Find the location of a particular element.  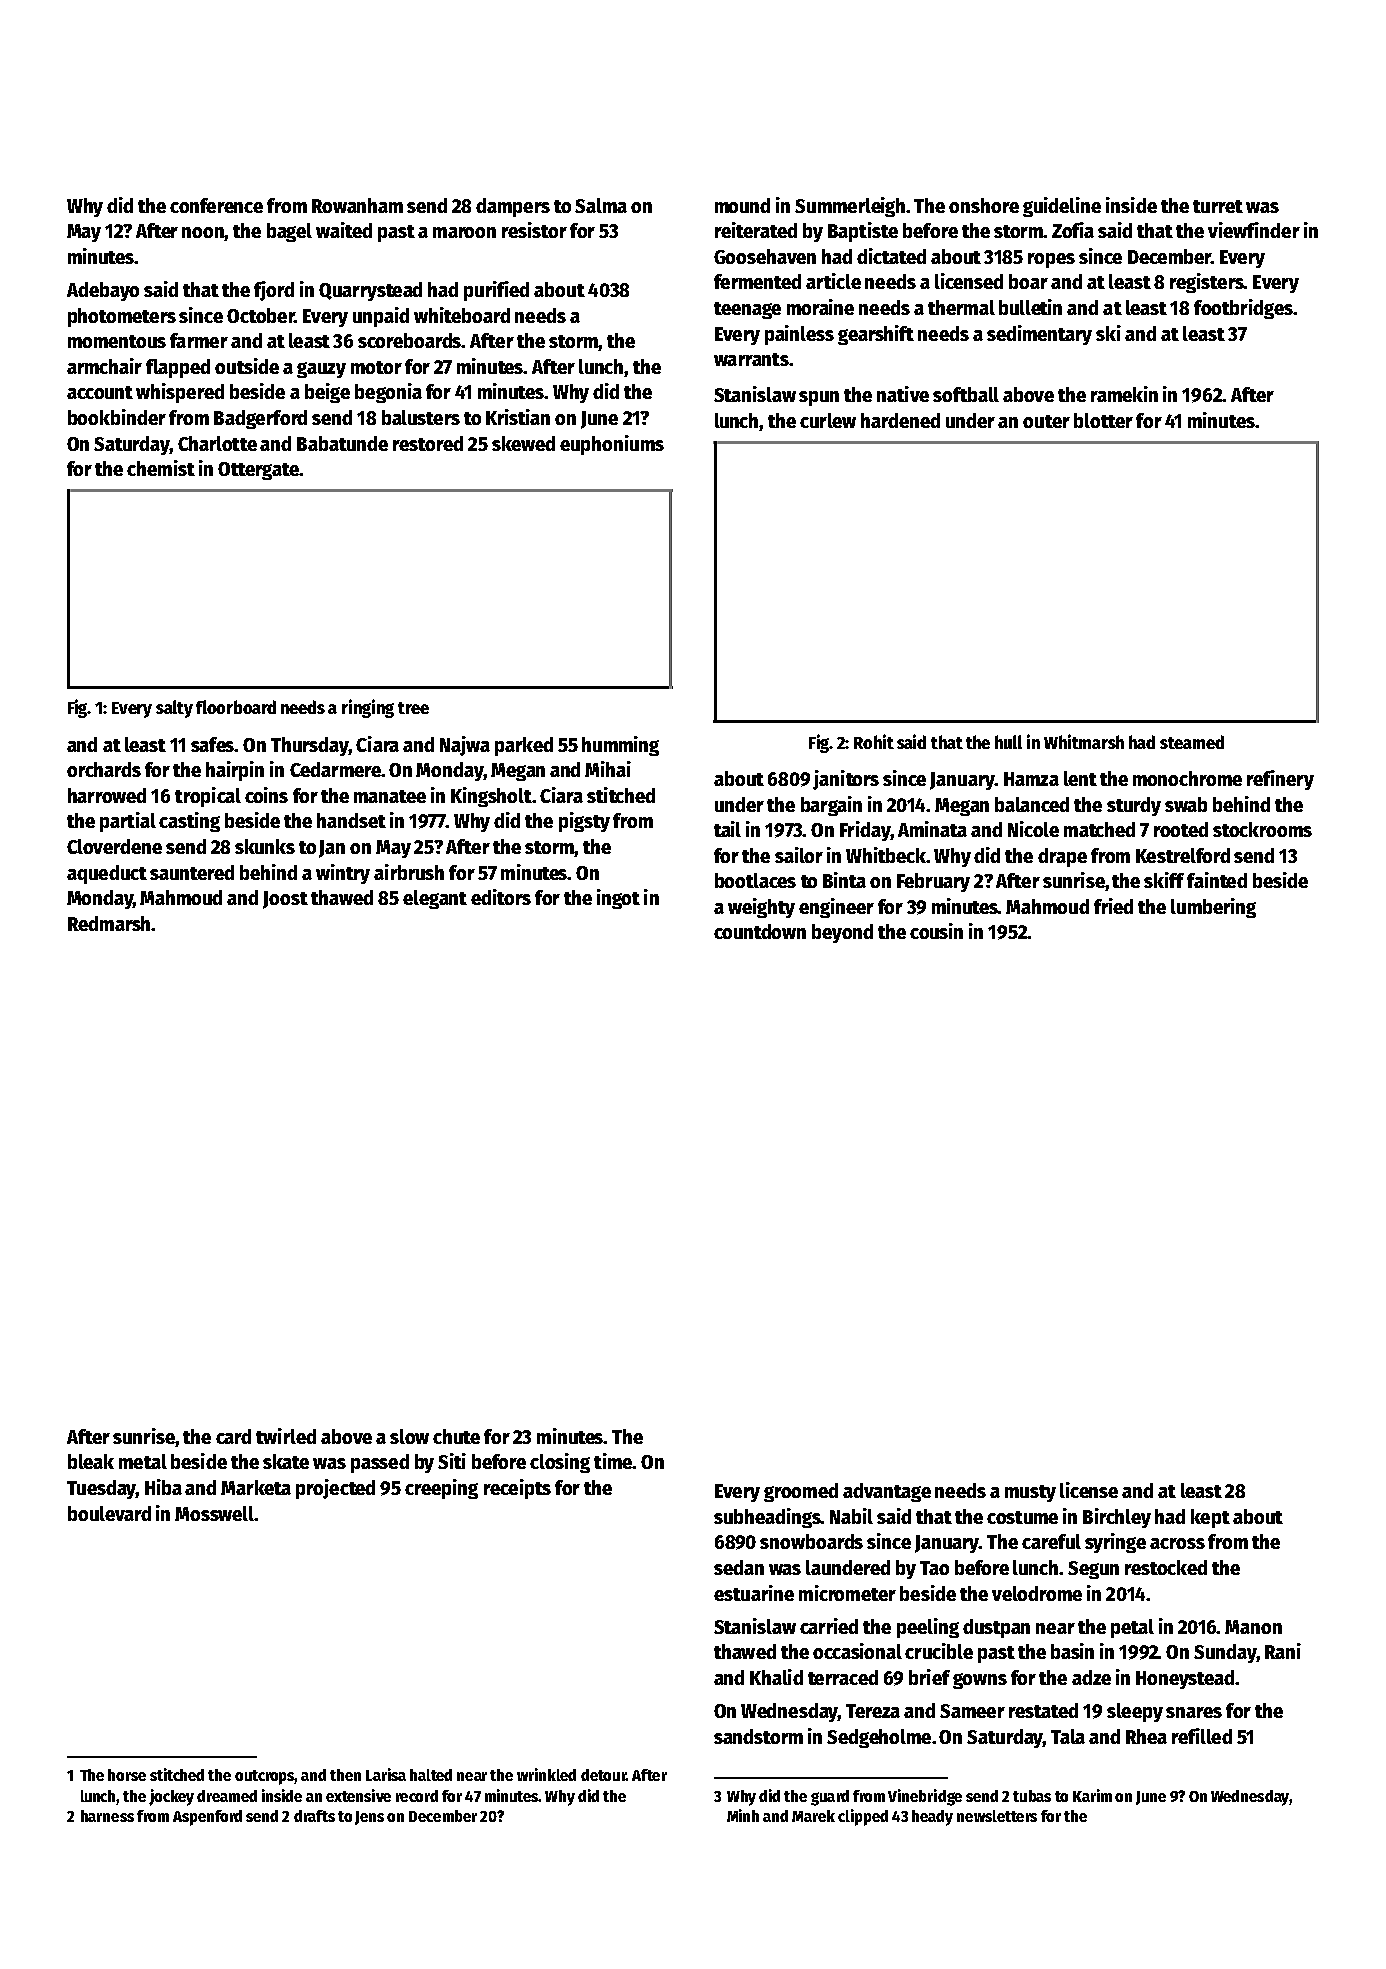

projected is located at coordinates (335, 1489).
